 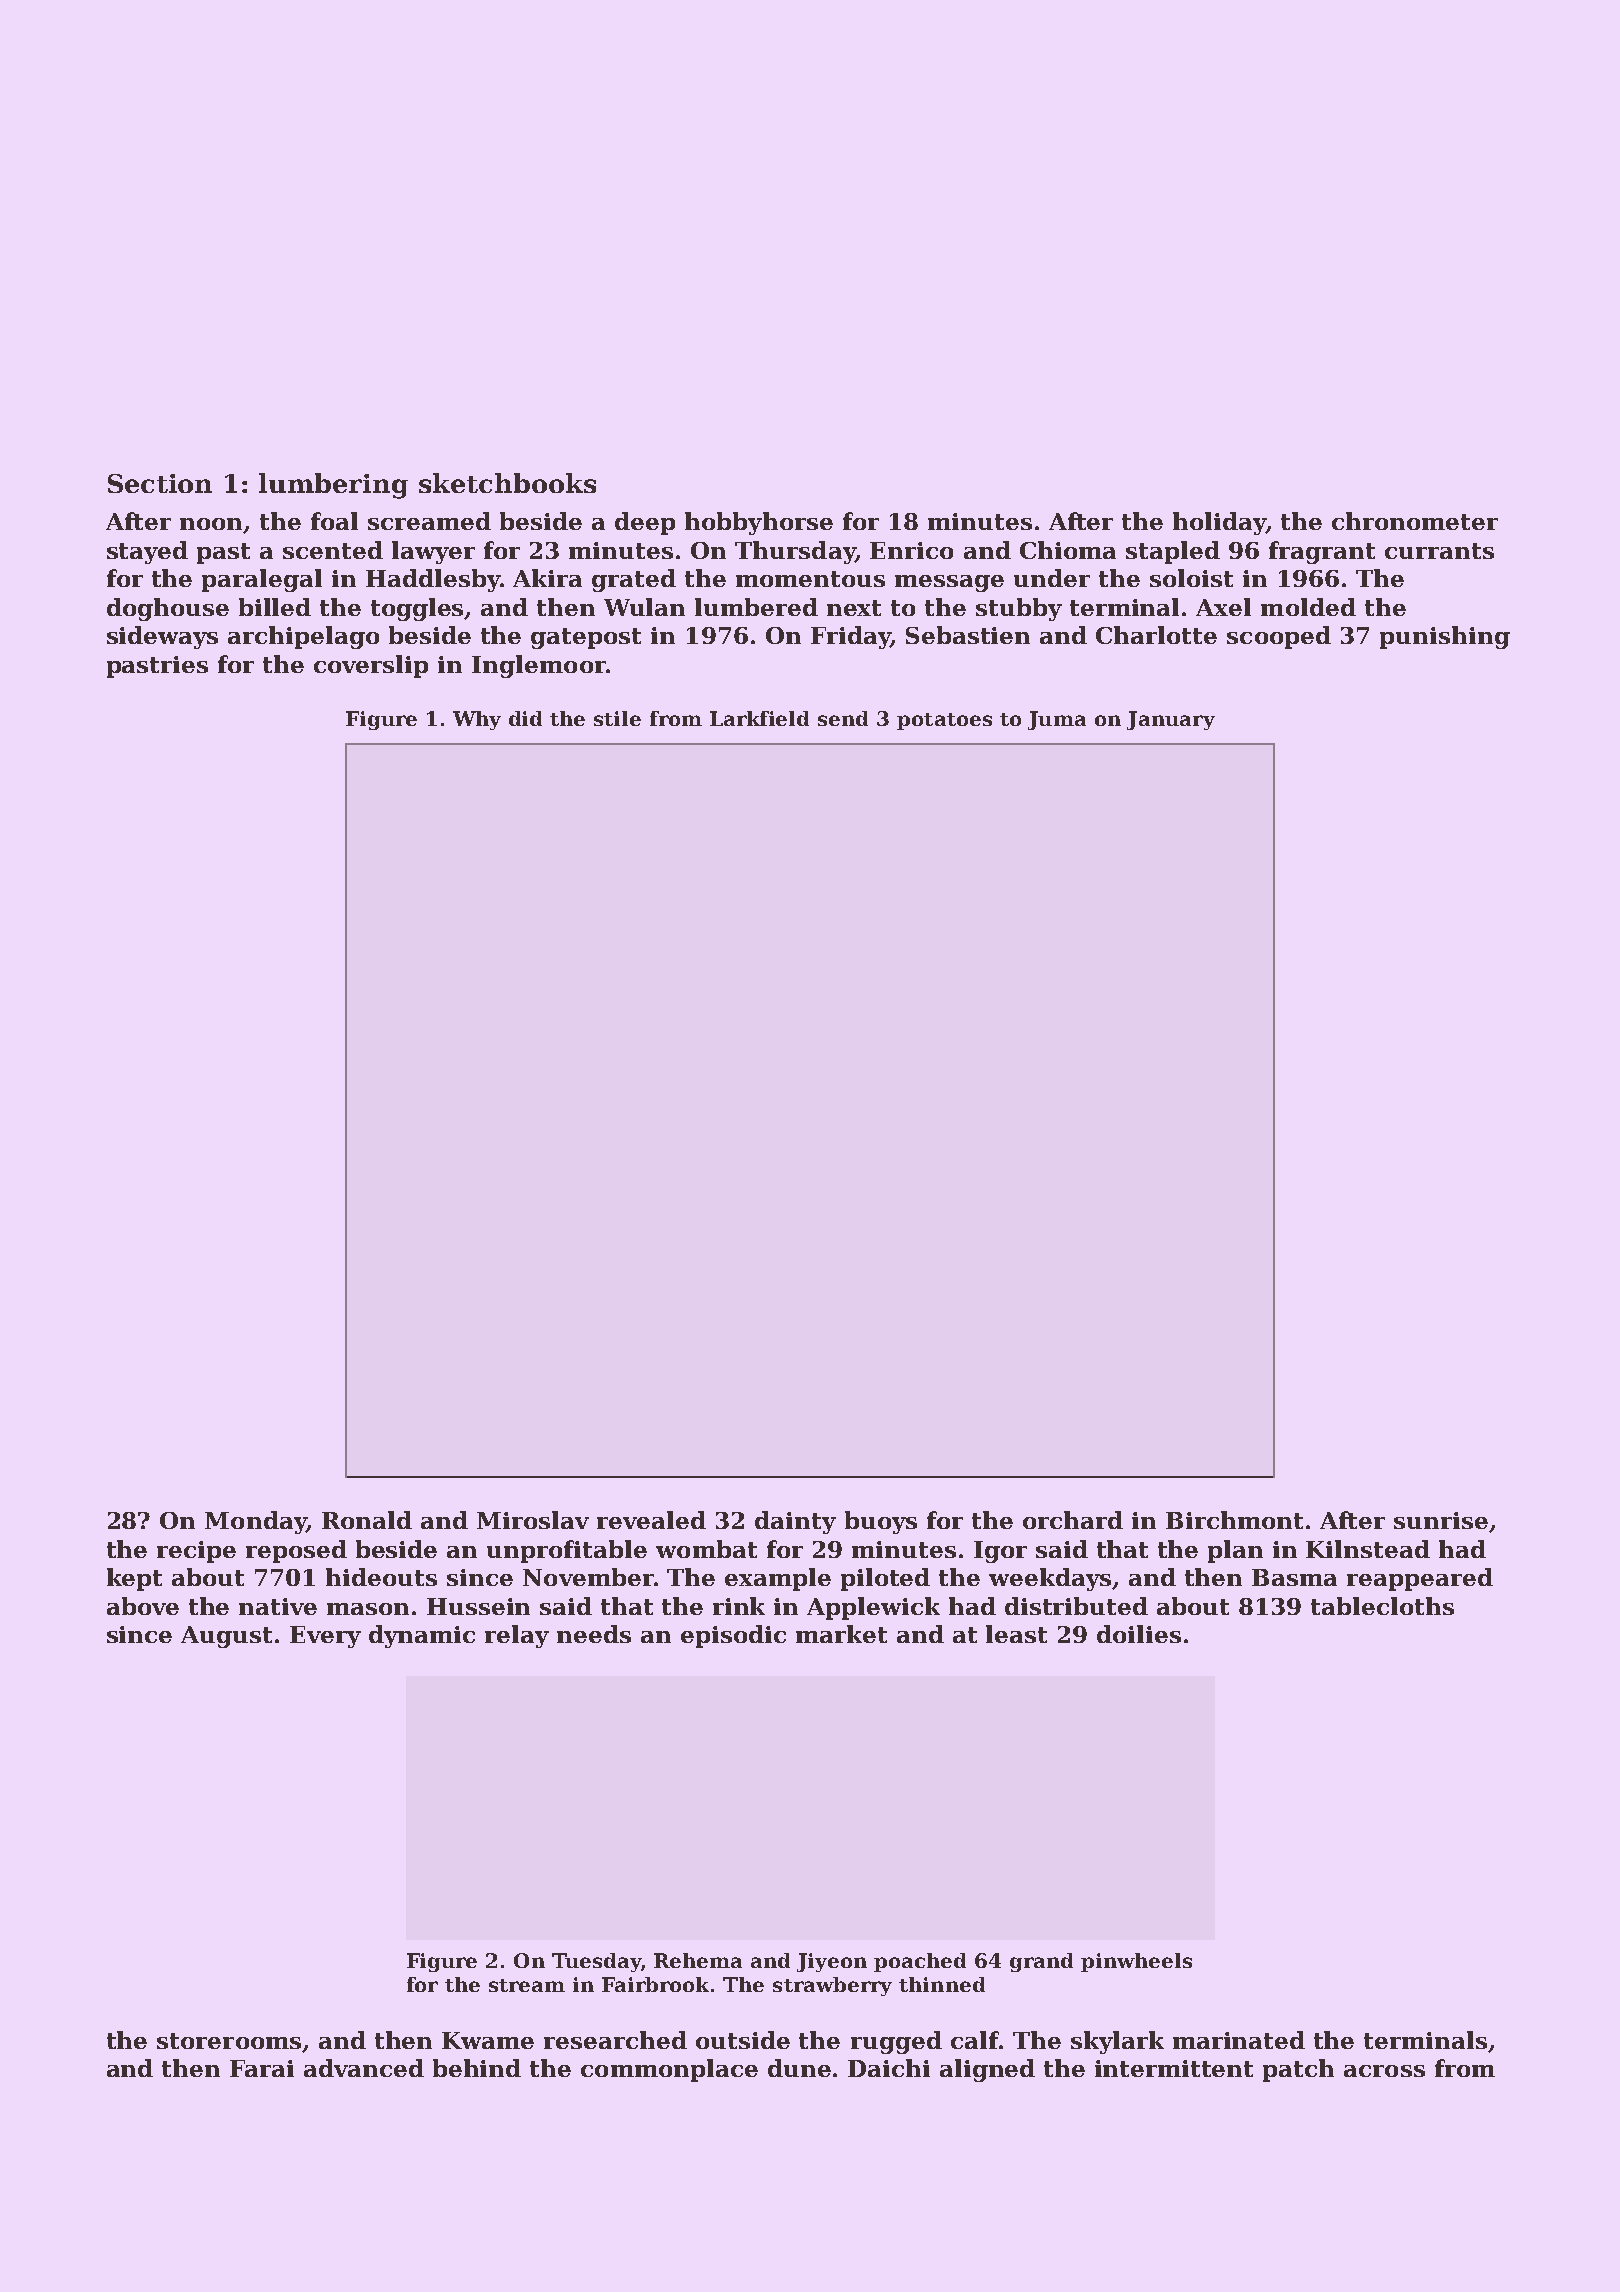 I want to click on sunrise, so click(x=1441, y=1520).
